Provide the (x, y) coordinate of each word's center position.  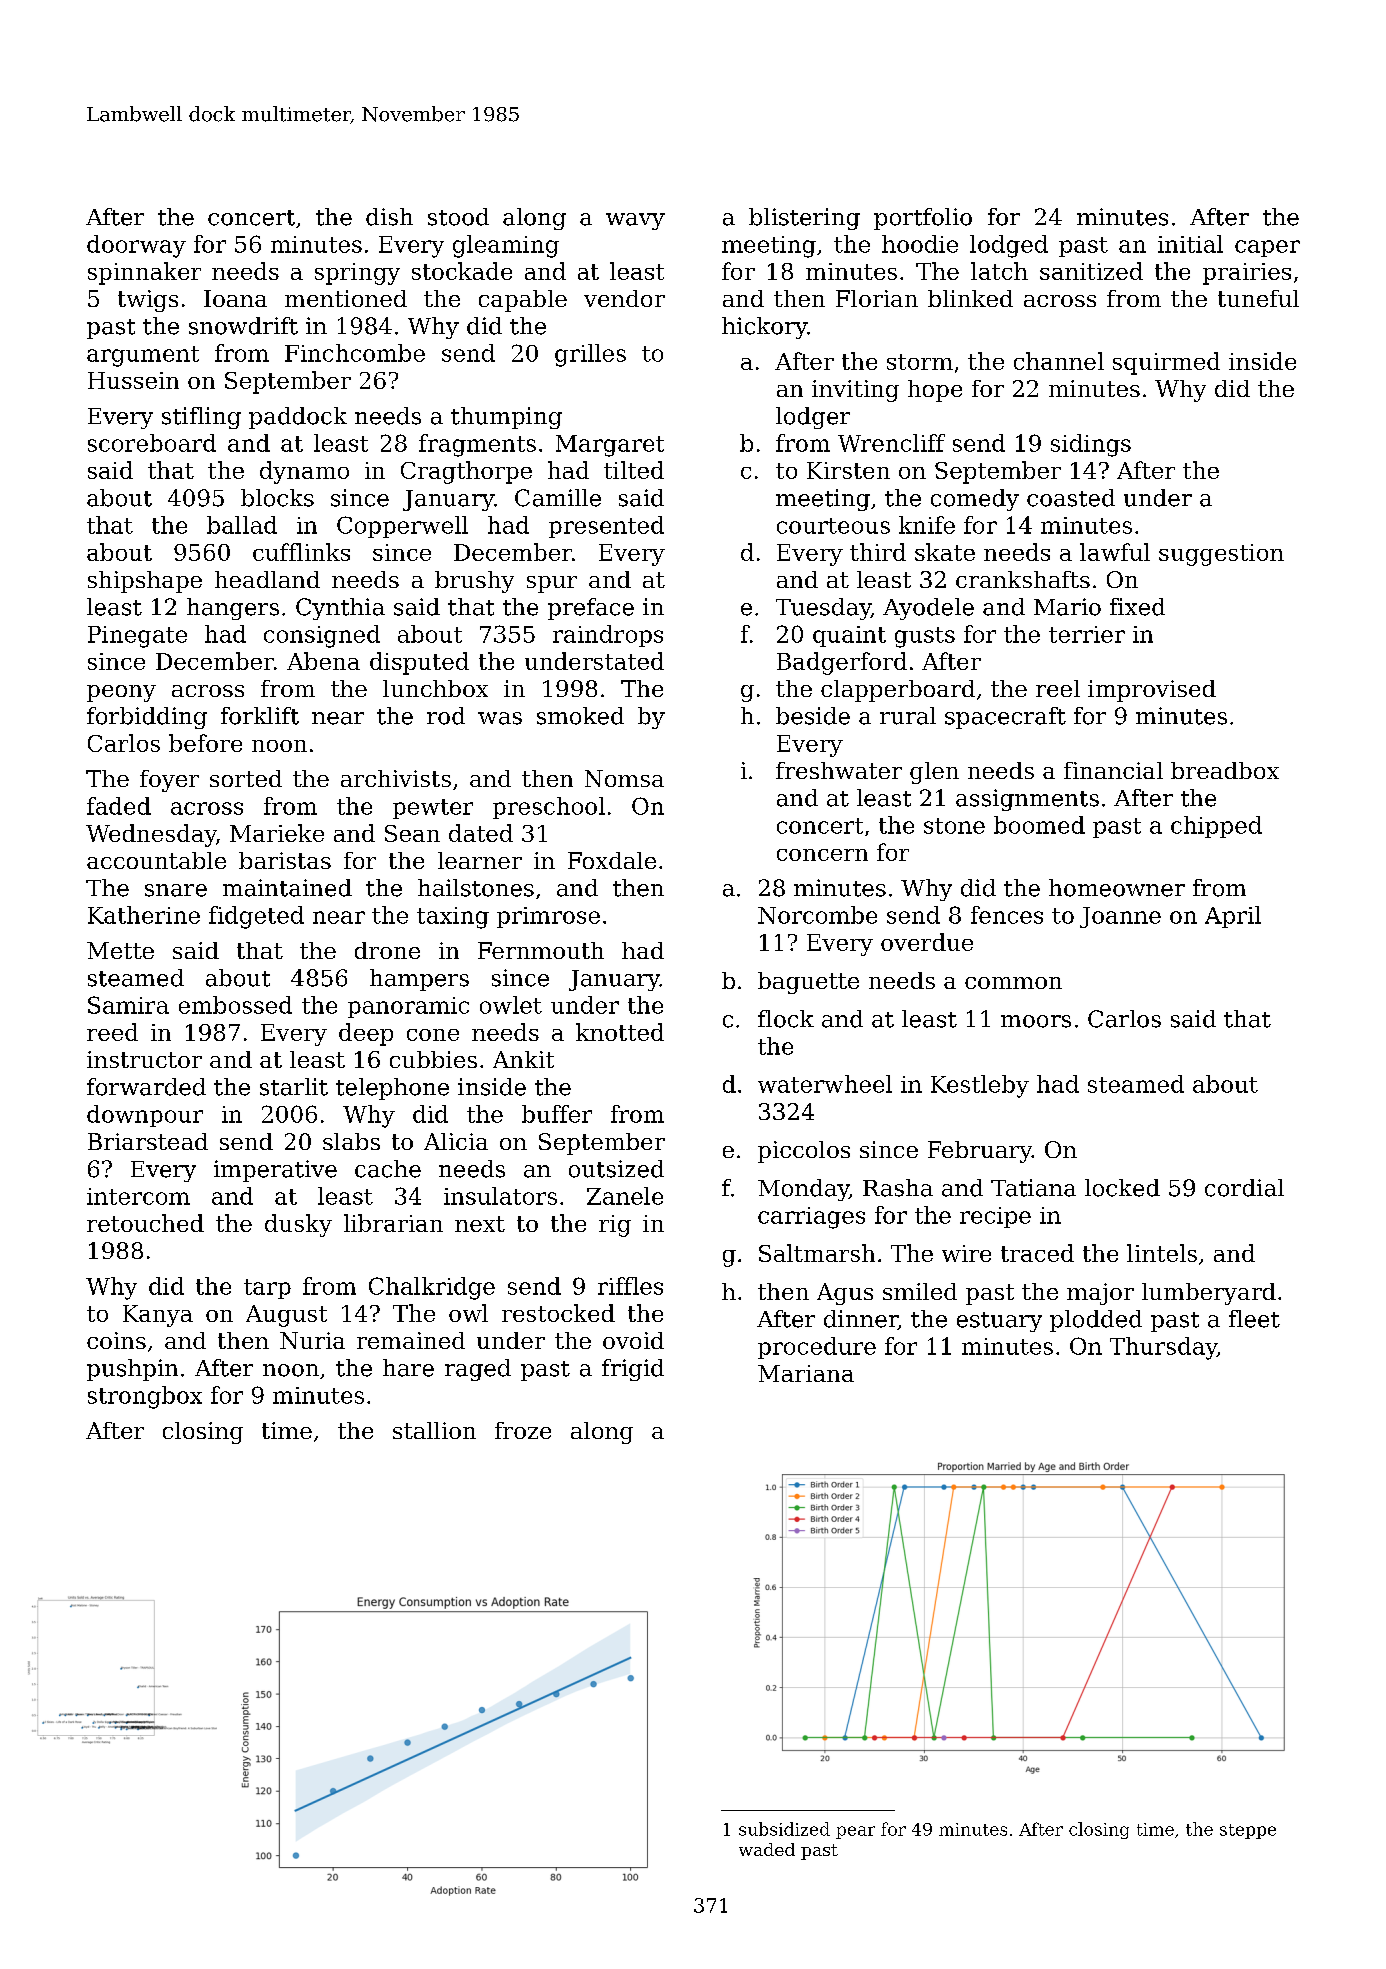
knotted (620, 1032)
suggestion (1221, 555)
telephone (392, 1089)
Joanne (1120, 917)
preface (591, 609)
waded (767, 1849)
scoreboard (152, 443)
